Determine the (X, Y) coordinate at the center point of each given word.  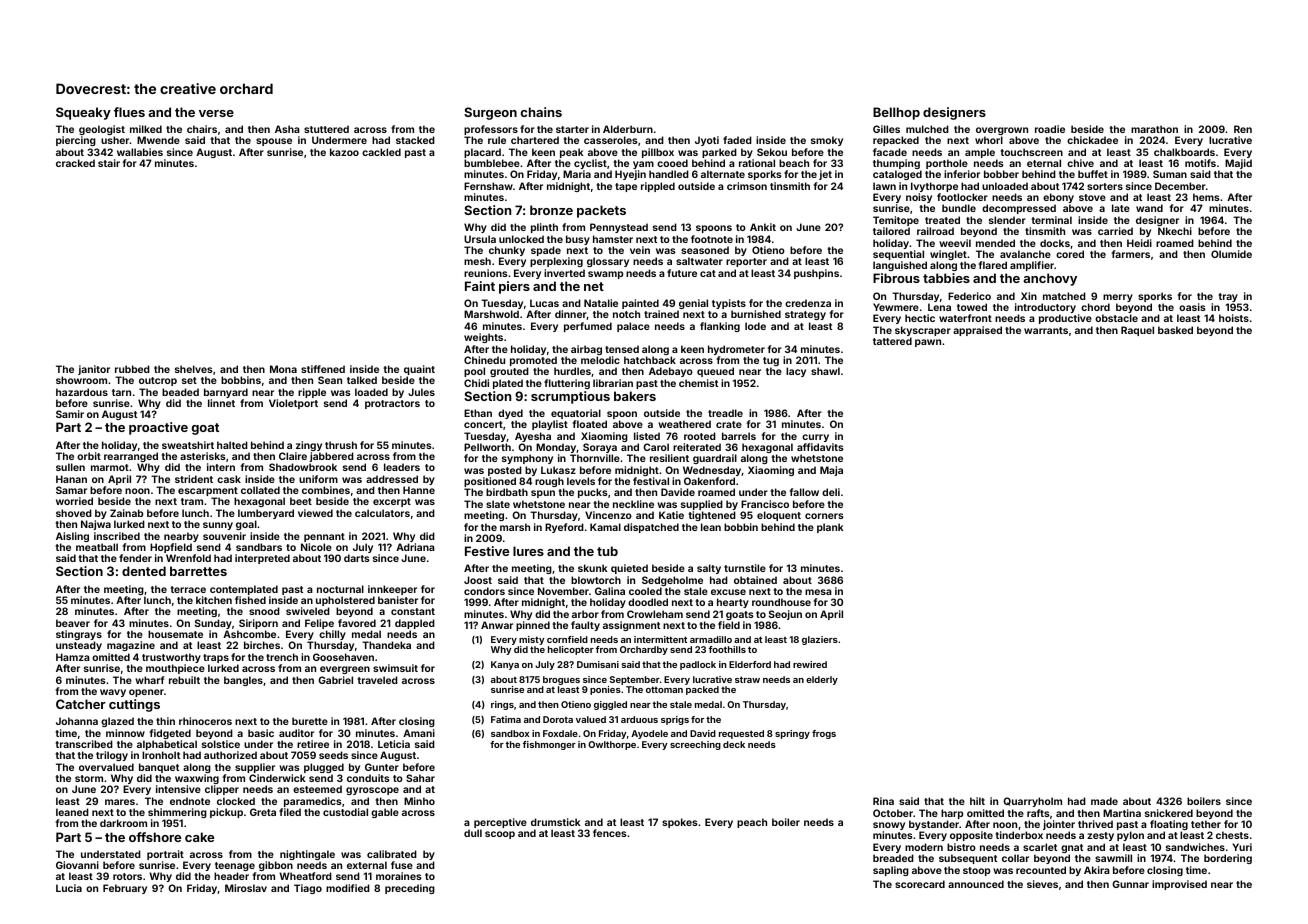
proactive (158, 428)
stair (109, 163)
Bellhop (896, 113)
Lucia (69, 888)
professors (491, 130)
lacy (796, 372)
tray (1228, 297)
